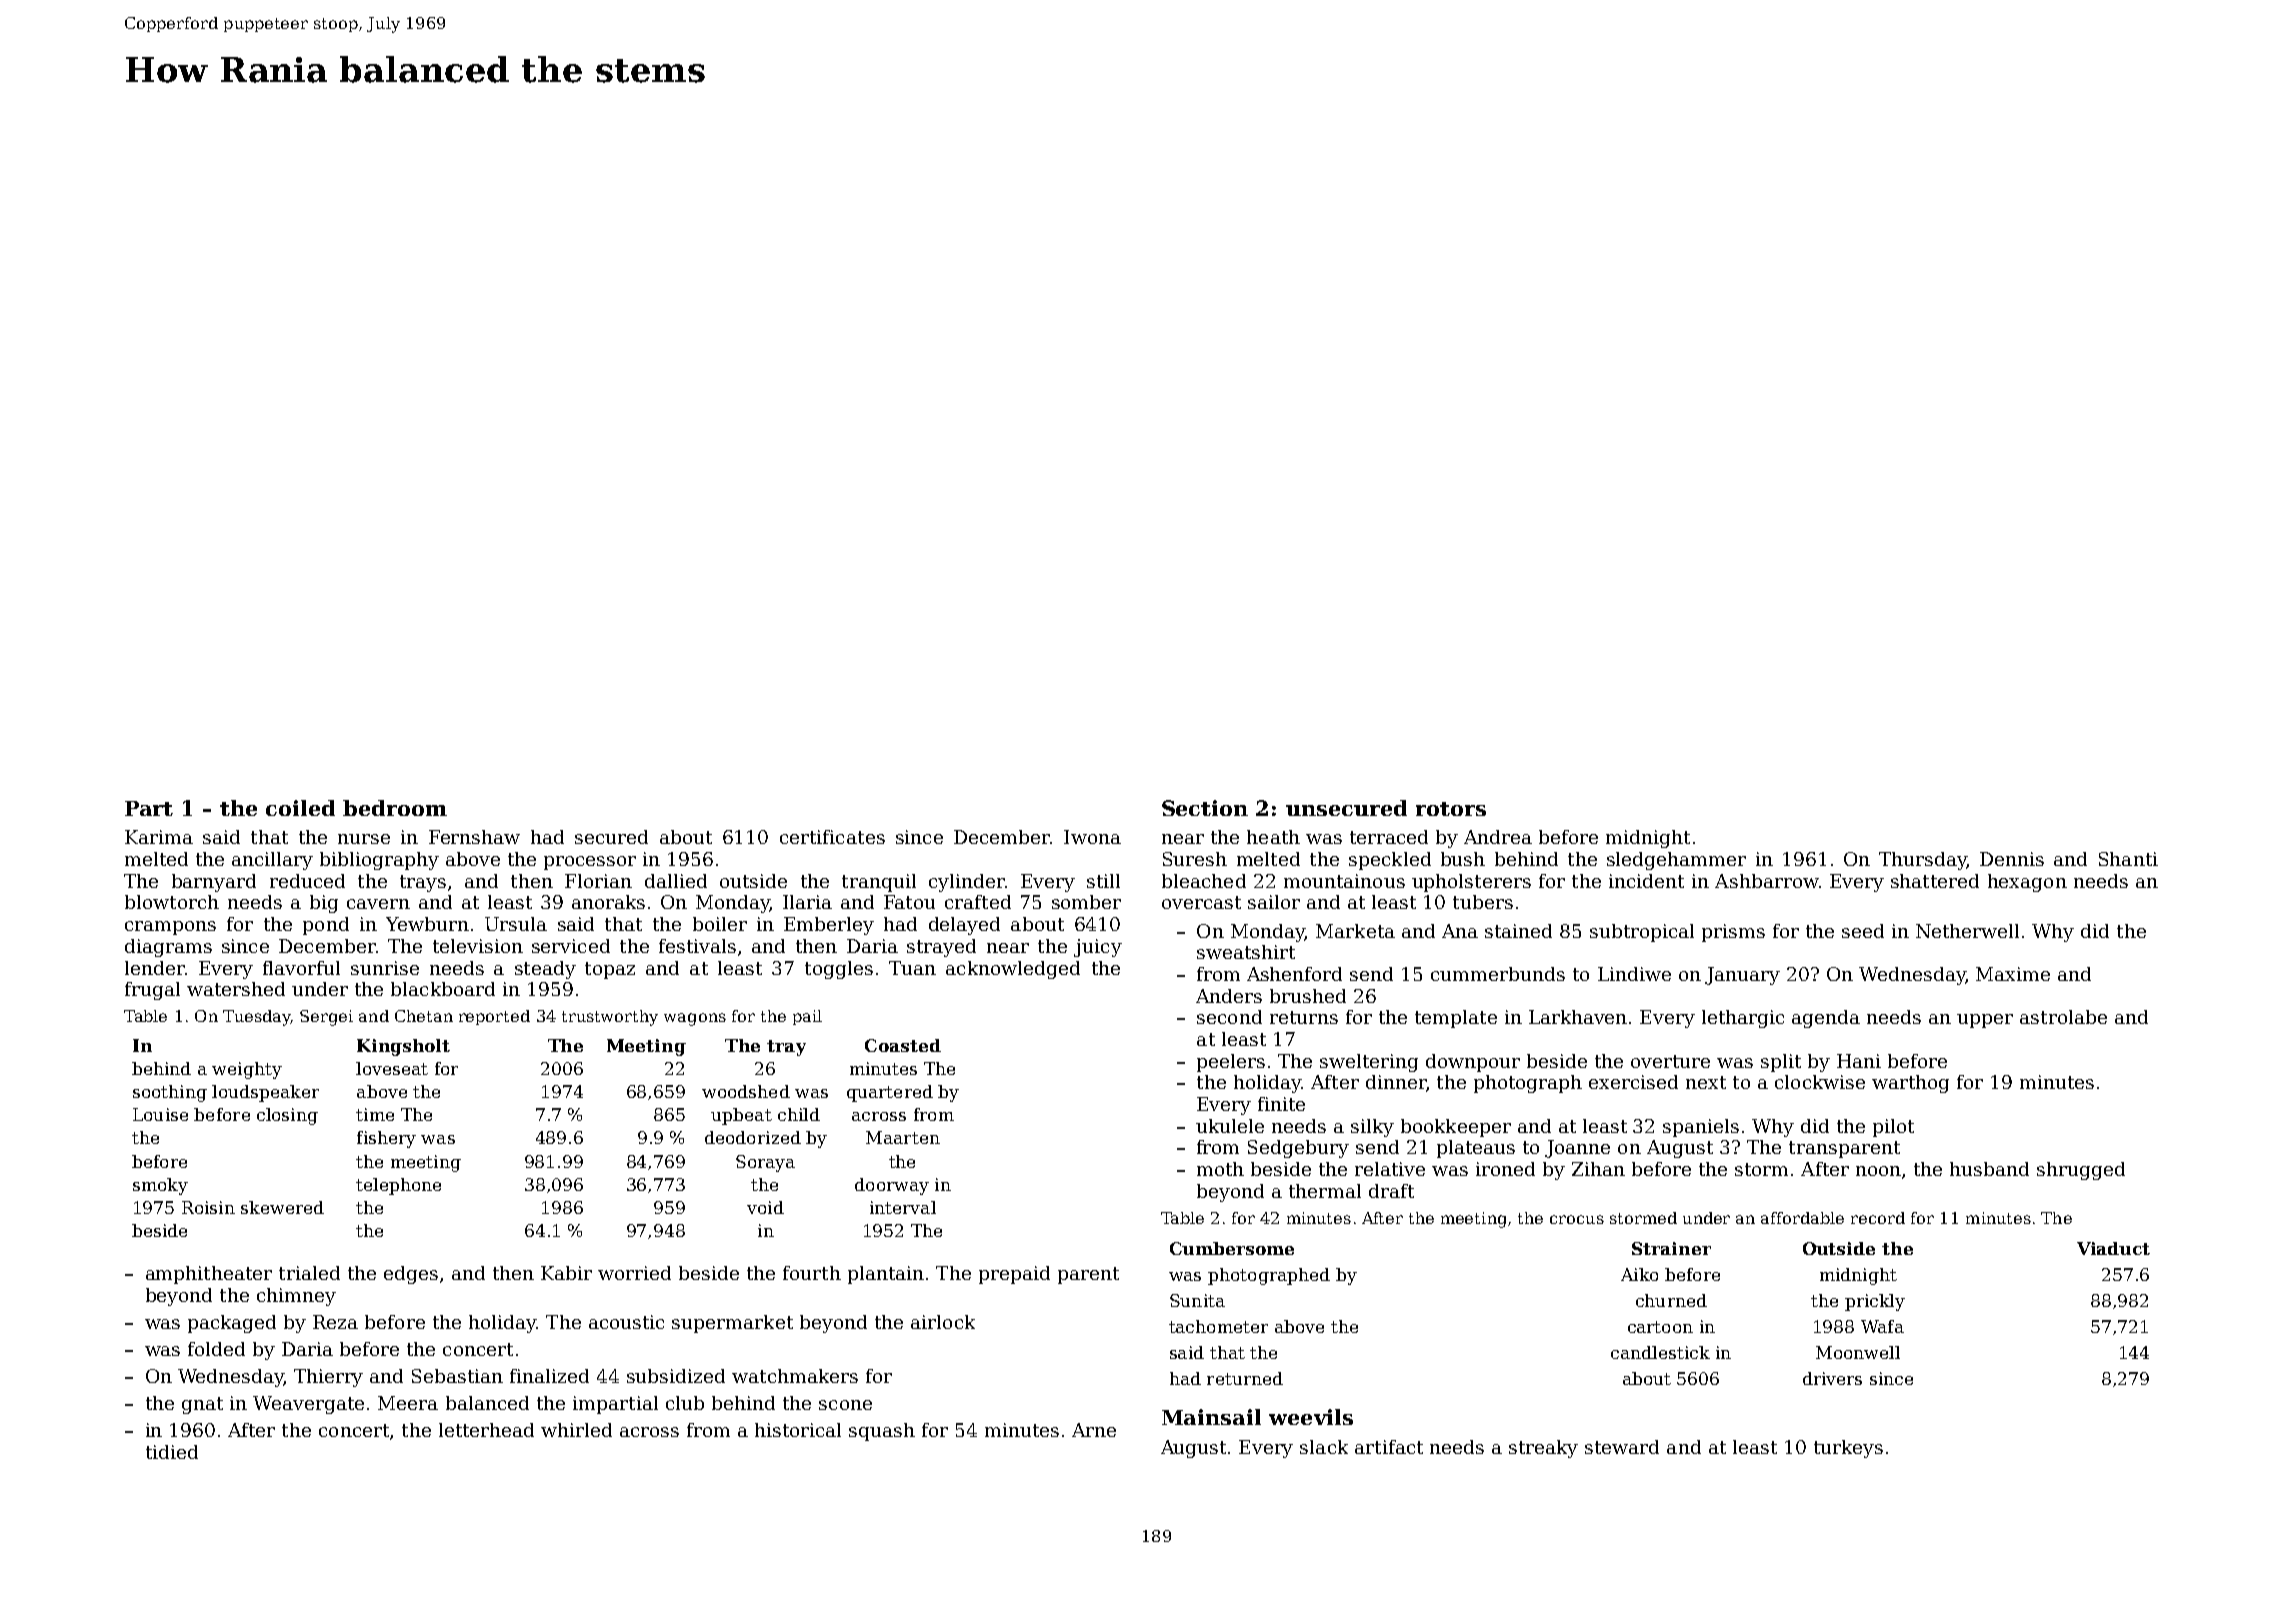 The image size is (2282, 1614). What do you see at coordinates (1733, 933) in the document?
I see `prisms` at bounding box center [1733, 933].
